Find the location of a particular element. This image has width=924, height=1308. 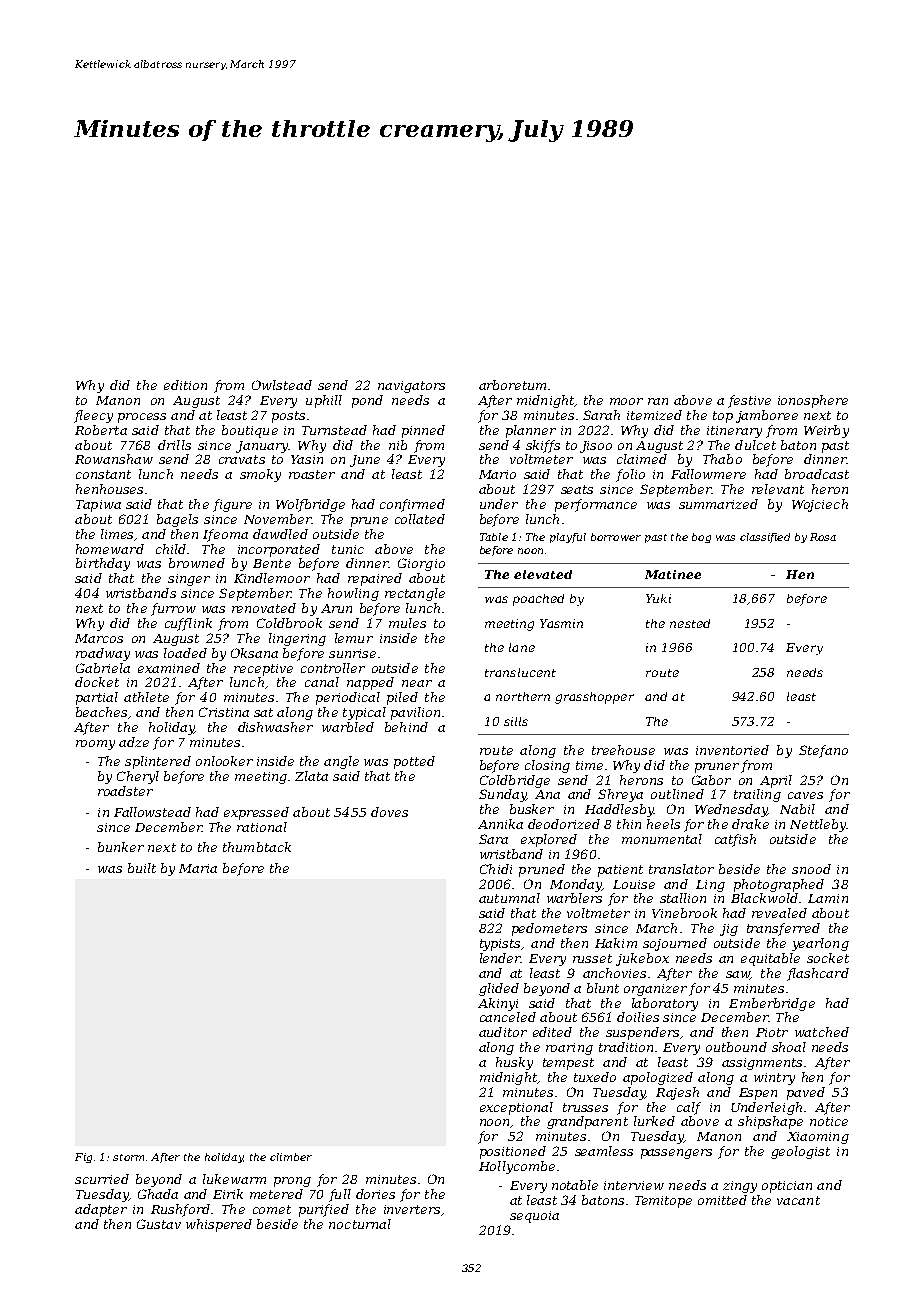

dories is located at coordinates (375, 1194).
